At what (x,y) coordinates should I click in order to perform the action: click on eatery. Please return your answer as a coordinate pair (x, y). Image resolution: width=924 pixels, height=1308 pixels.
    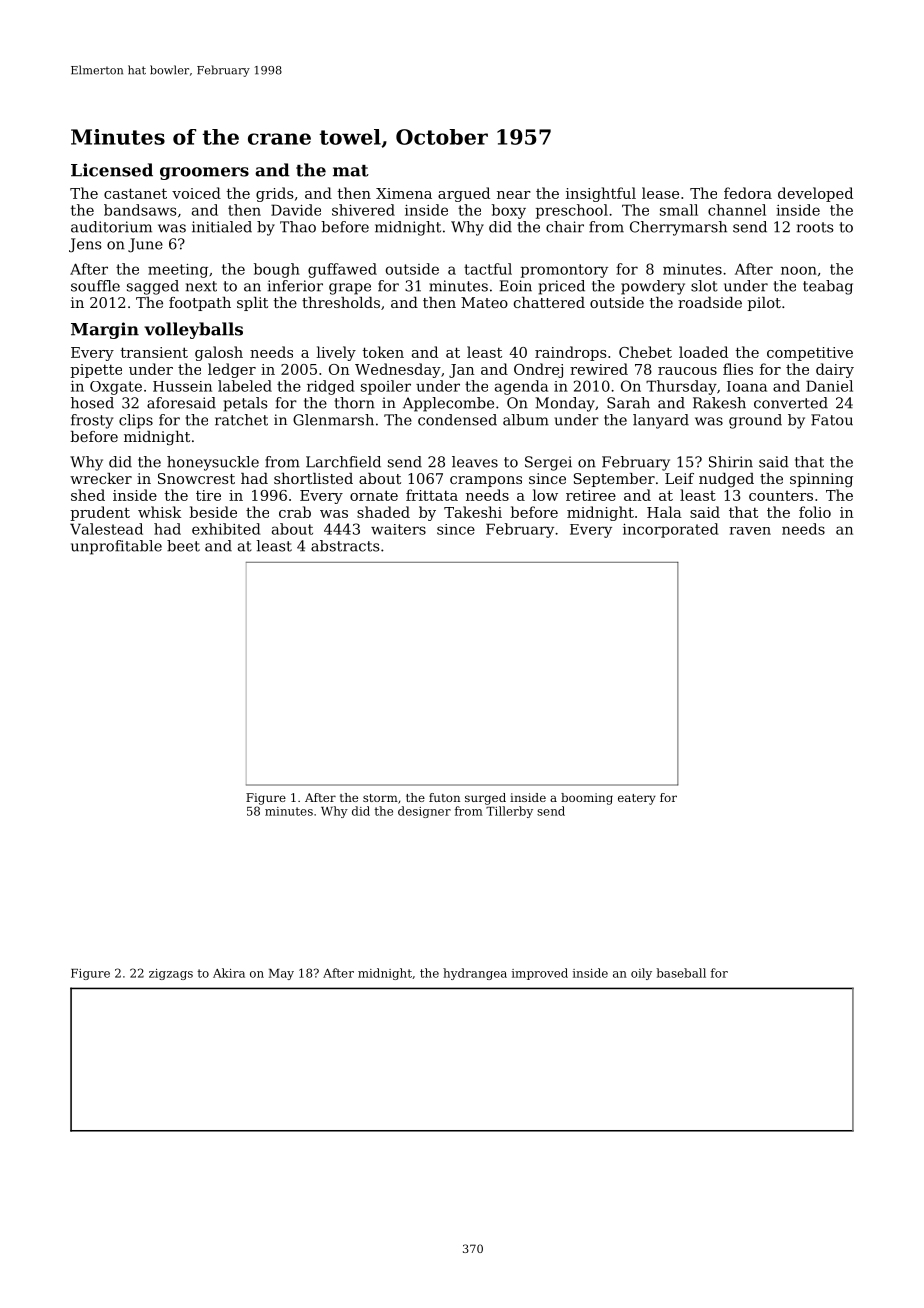
    Looking at the image, I should click on (637, 799).
